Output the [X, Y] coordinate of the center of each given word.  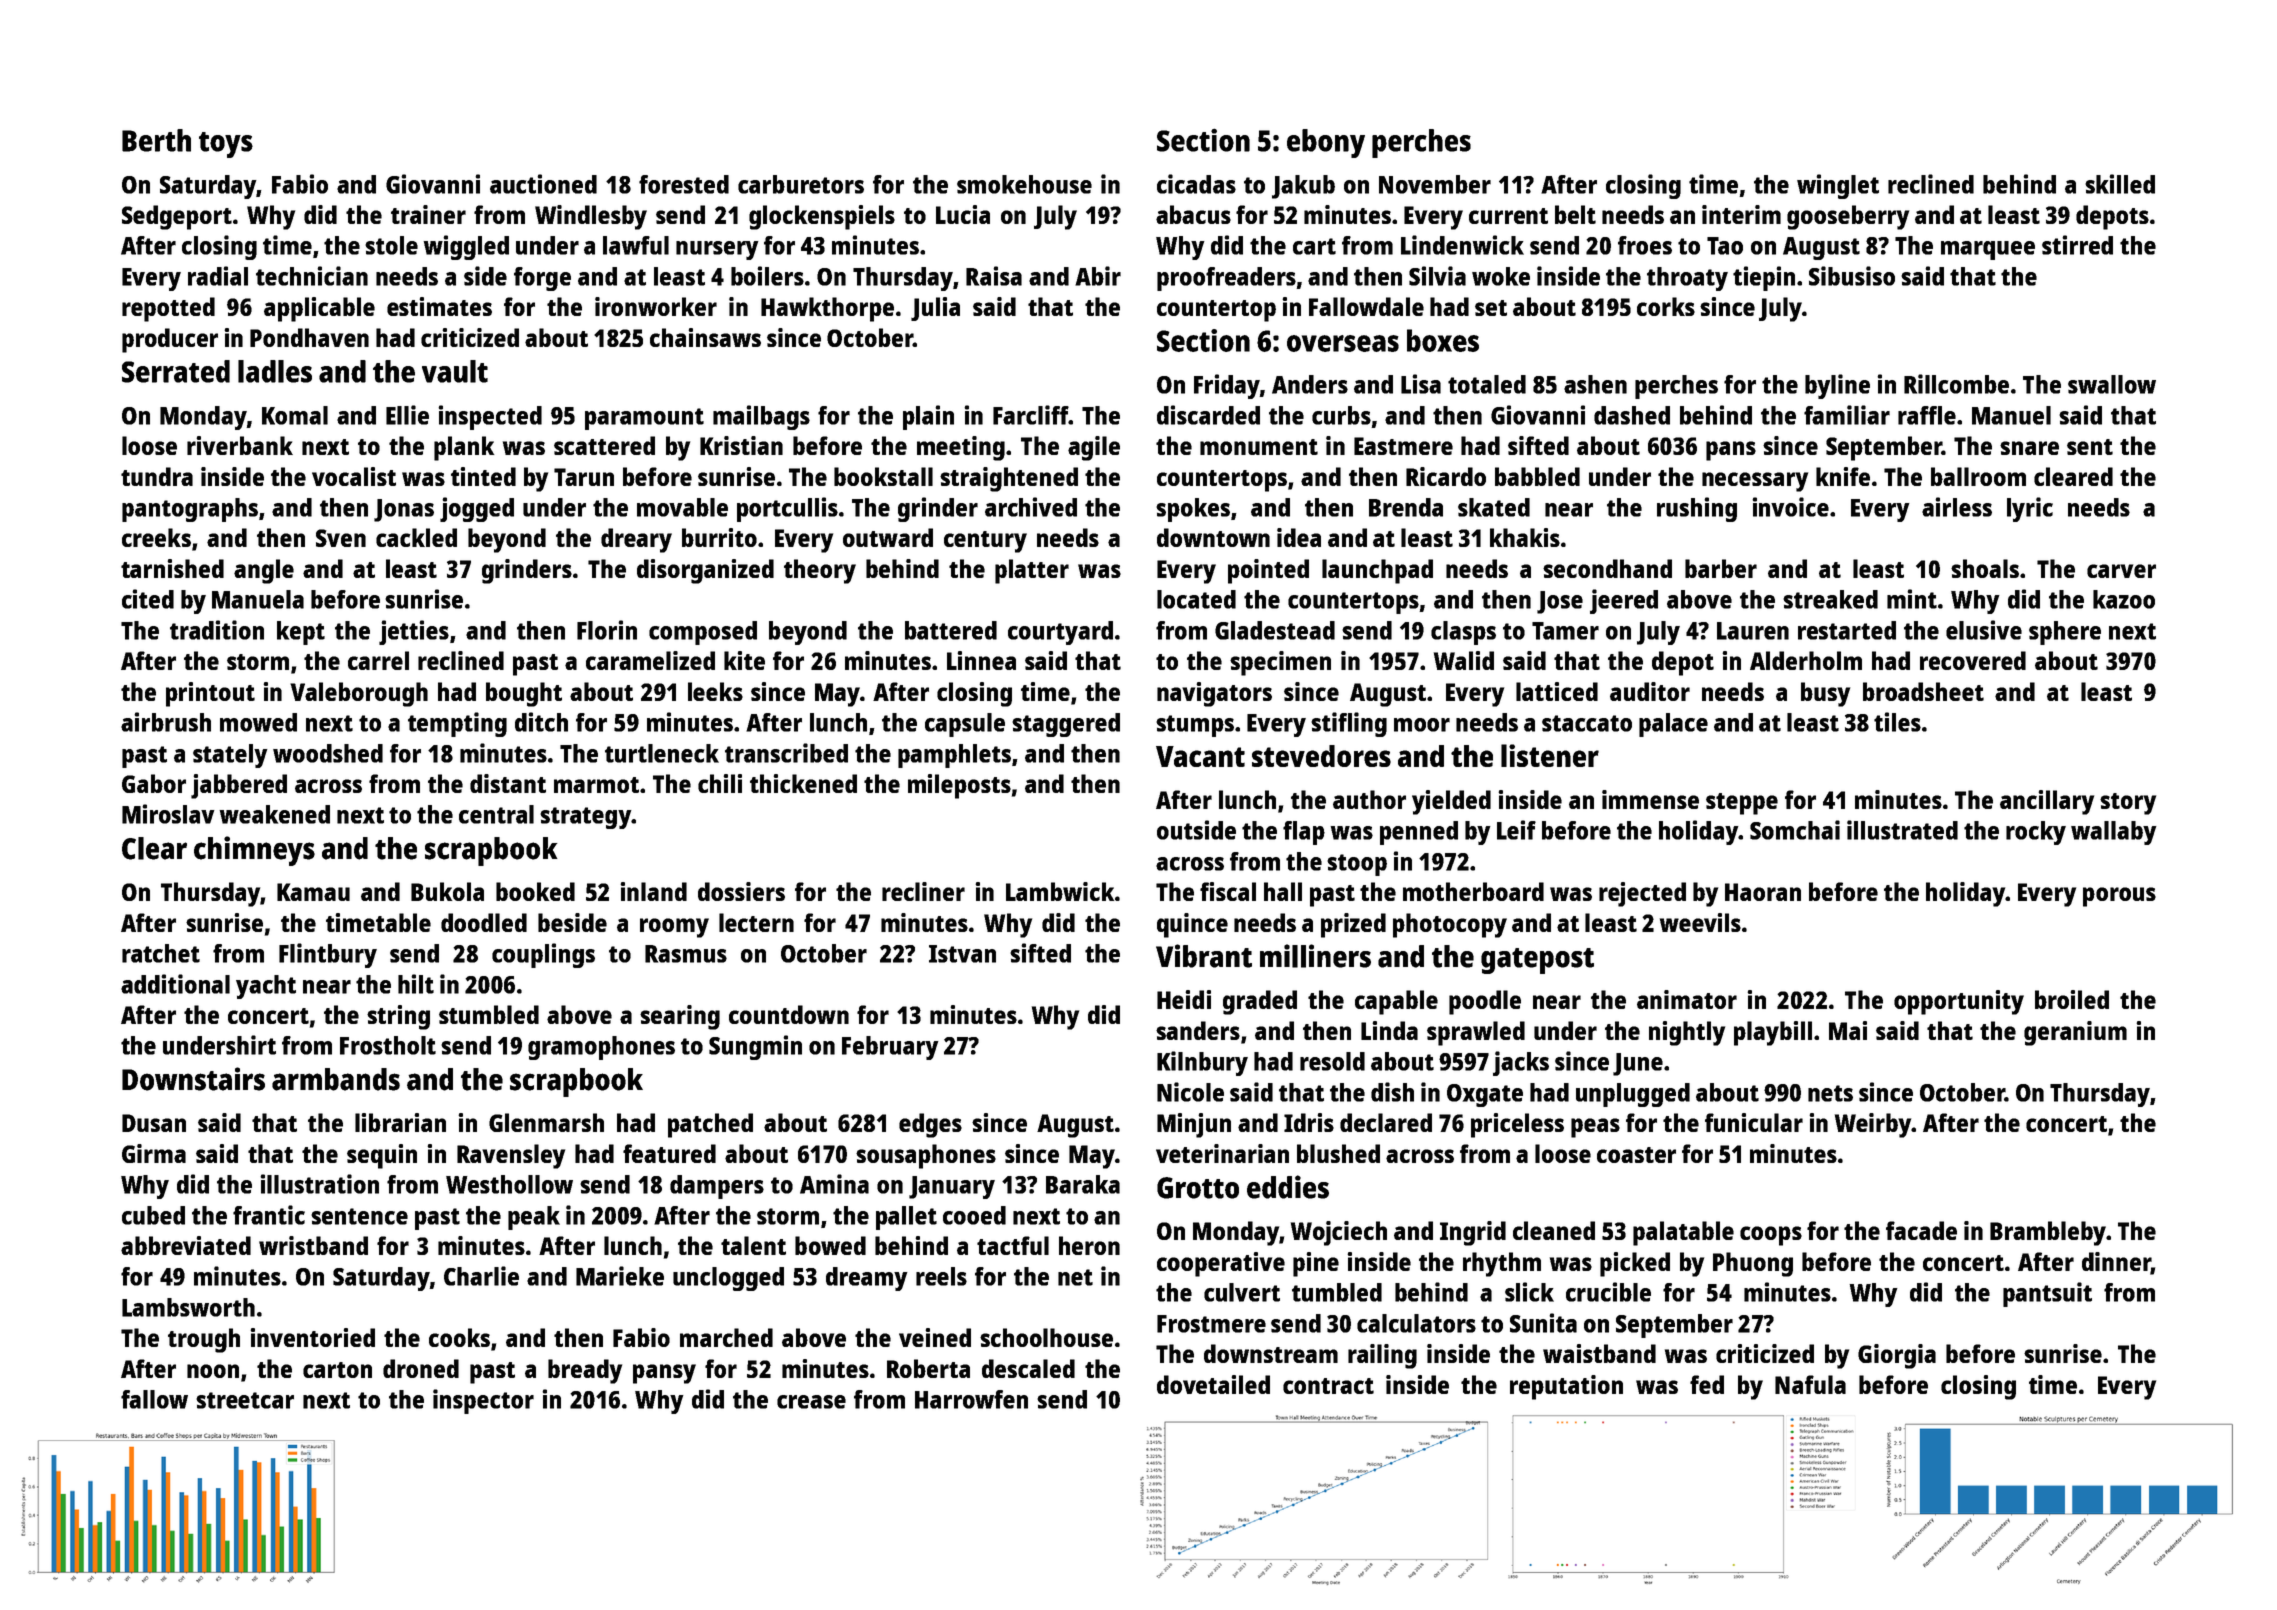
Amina [834, 1184]
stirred [2077, 245]
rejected [1642, 894]
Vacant [1200, 756]
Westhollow [509, 1184]
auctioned [543, 184]
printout [210, 694]
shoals [1985, 568]
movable [682, 507]
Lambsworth [188, 1307]
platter [1032, 571]
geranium [2075, 1033]
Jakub [1303, 187]
